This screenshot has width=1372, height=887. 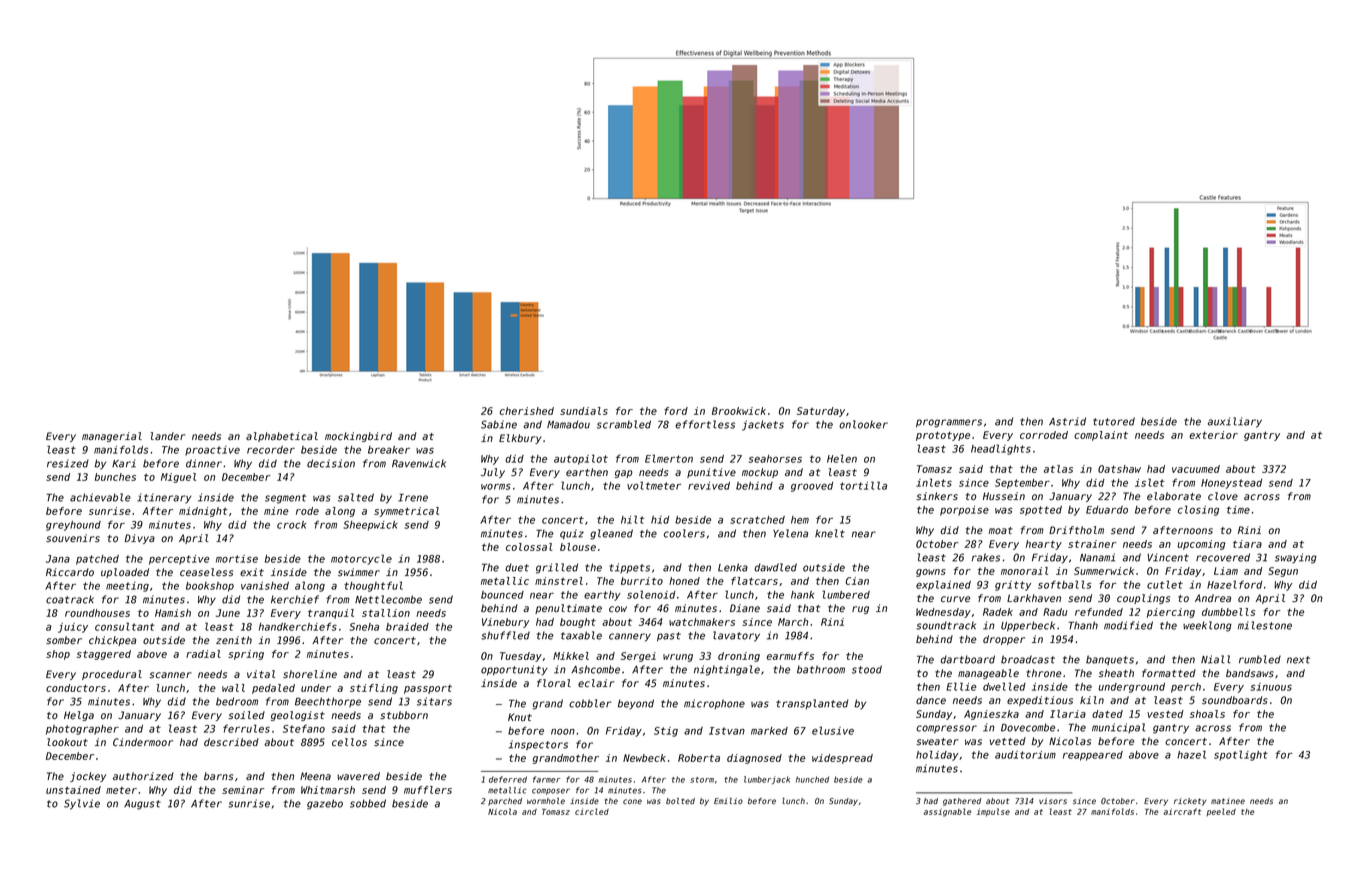 What do you see at coordinates (863, 424) in the screenshot?
I see `onlooker` at bounding box center [863, 424].
